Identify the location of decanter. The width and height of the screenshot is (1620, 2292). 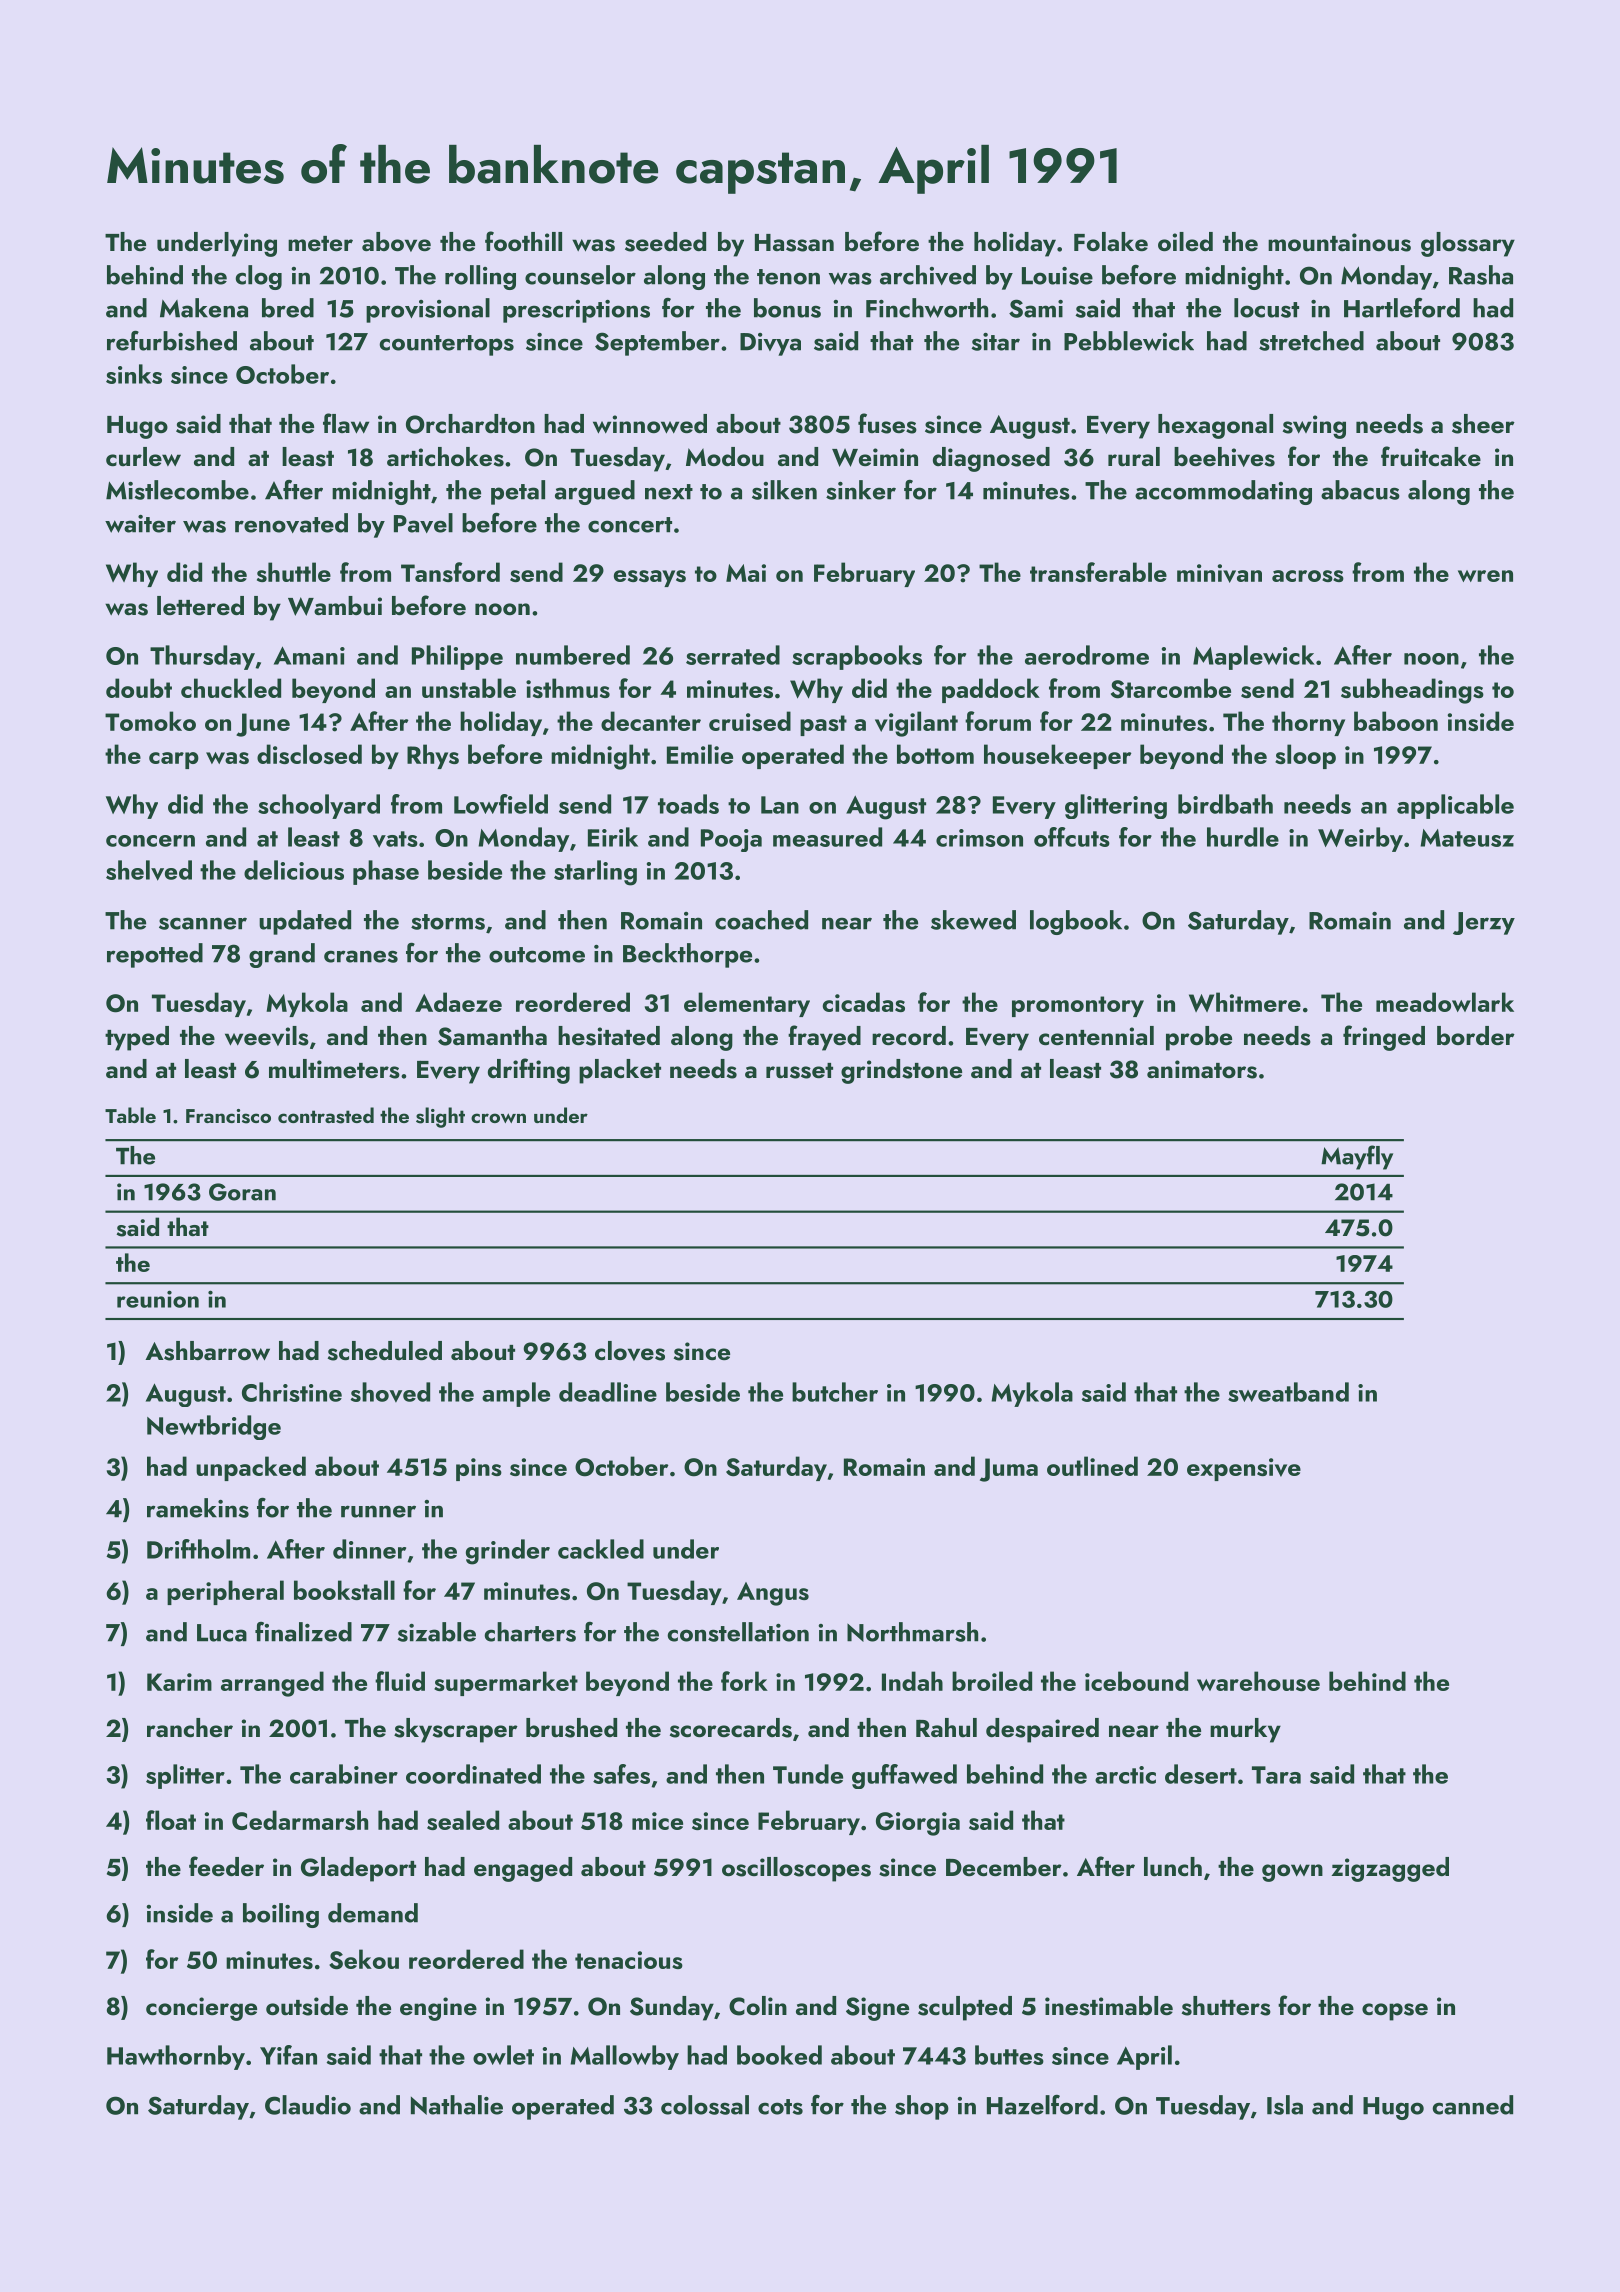
(651, 721).
